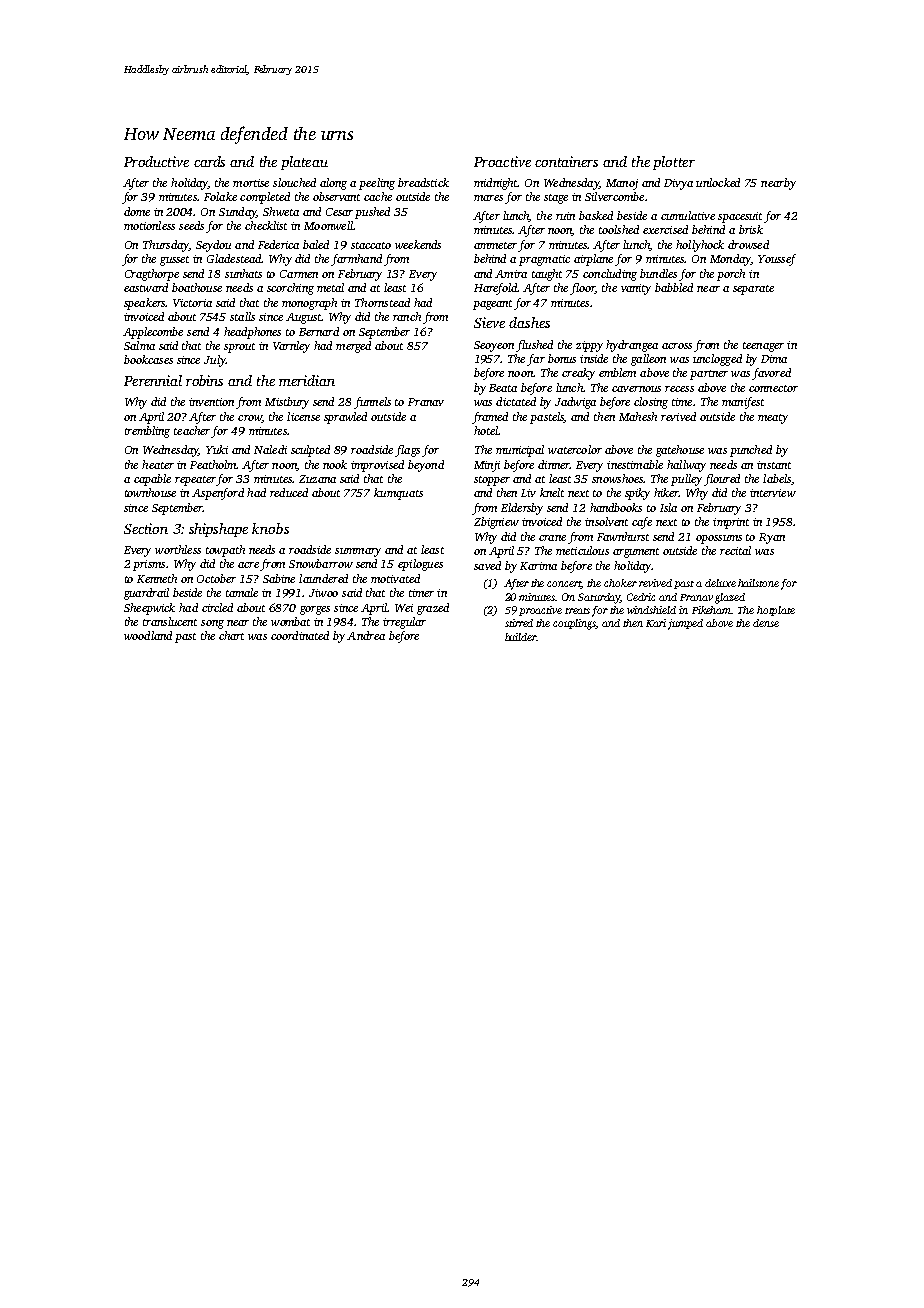 The image size is (924, 1308). I want to click on stage, so click(556, 199).
